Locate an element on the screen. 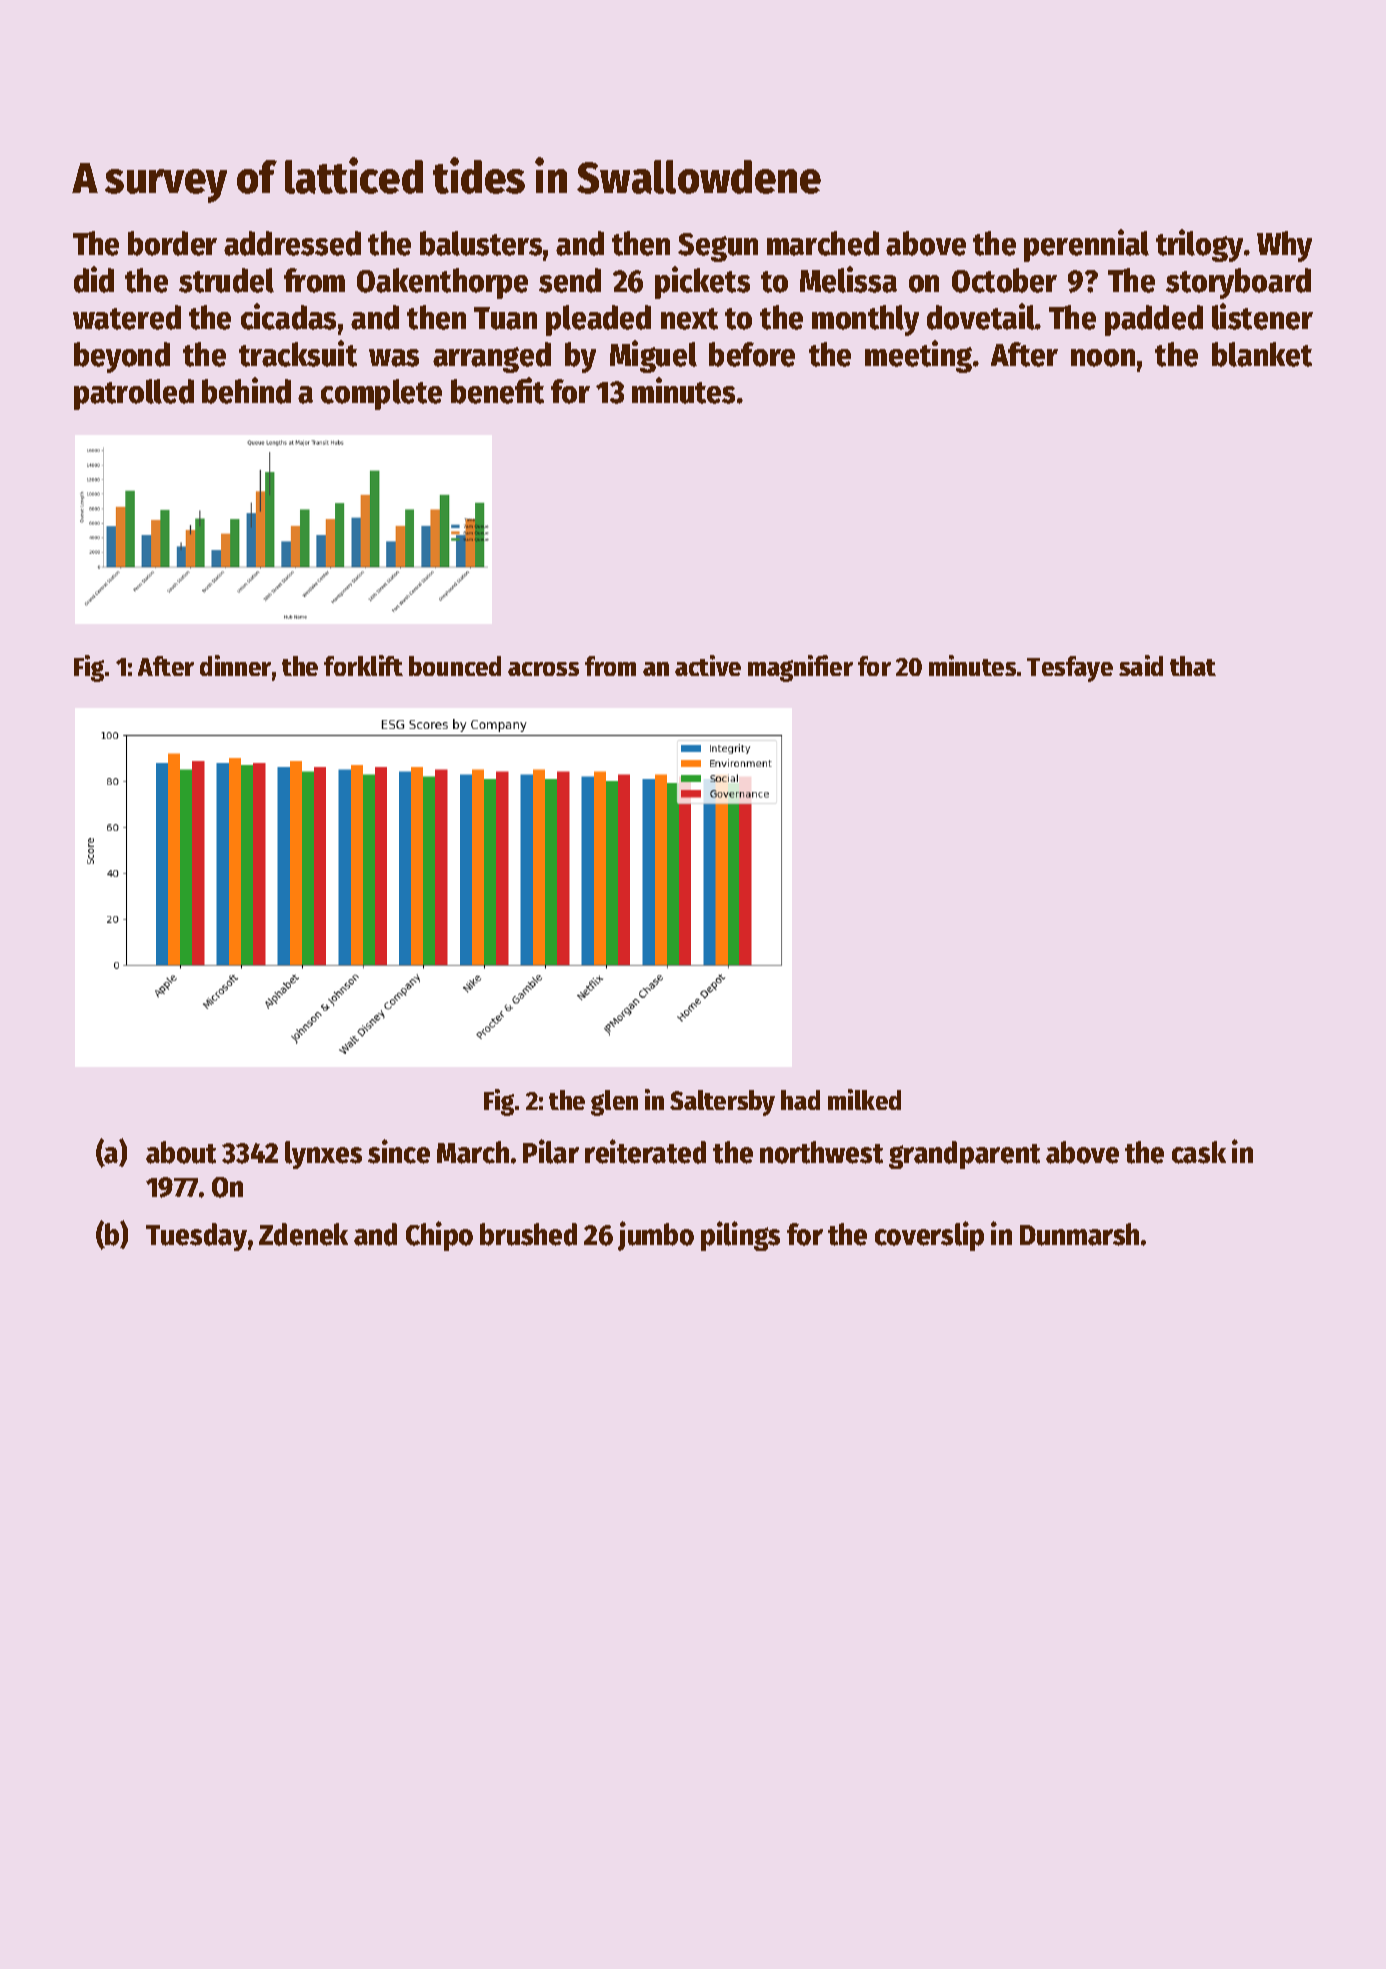 The height and width of the screenshot is (1969, 1386). about is located at coordinates (181, 1152).
